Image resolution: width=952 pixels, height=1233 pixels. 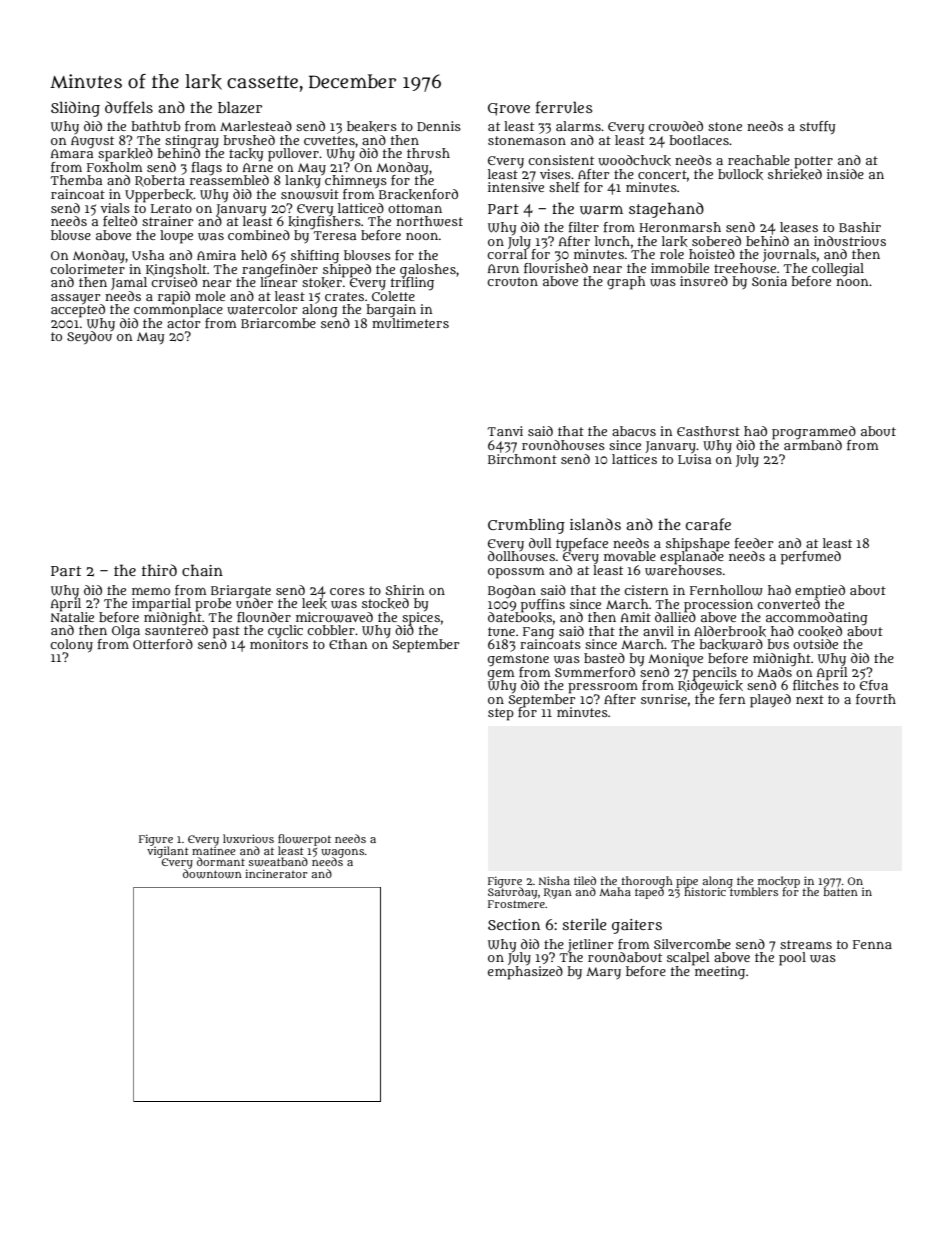 I want to click on Easthurst, so click(x=708, y=431).
